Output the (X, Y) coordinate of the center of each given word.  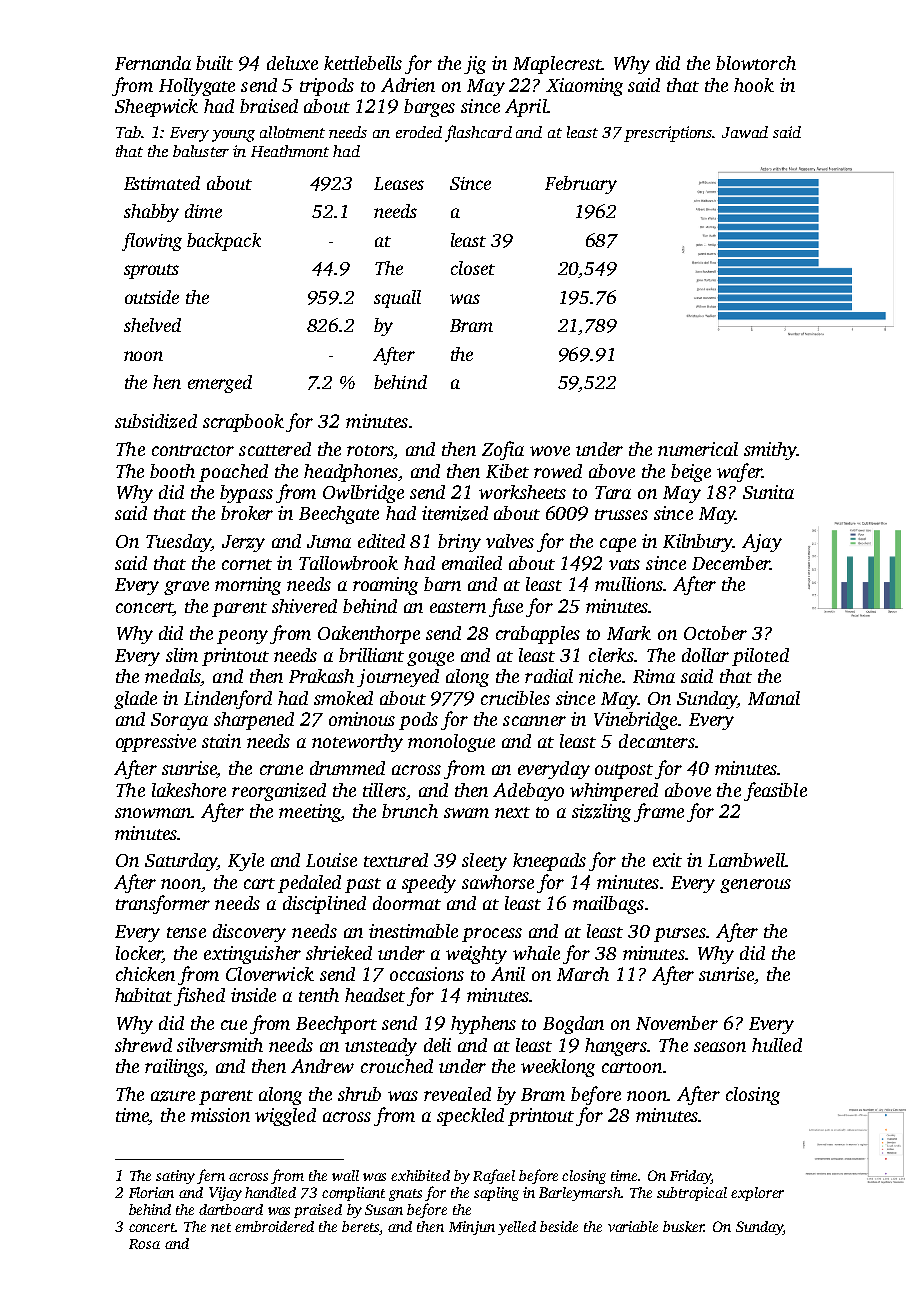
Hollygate (197, 87)
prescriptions (668, 134)
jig (475, 65)
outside (152, 297)
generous (755, 886)
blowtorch (756, 63)
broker (247, 513)
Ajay (762, 543)
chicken (145, 974)
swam (466, 813)
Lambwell (746, 860)
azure (173, 1096)
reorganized (279, 792)
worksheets (522, 492)
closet (473, 268)
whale (536, 953)
